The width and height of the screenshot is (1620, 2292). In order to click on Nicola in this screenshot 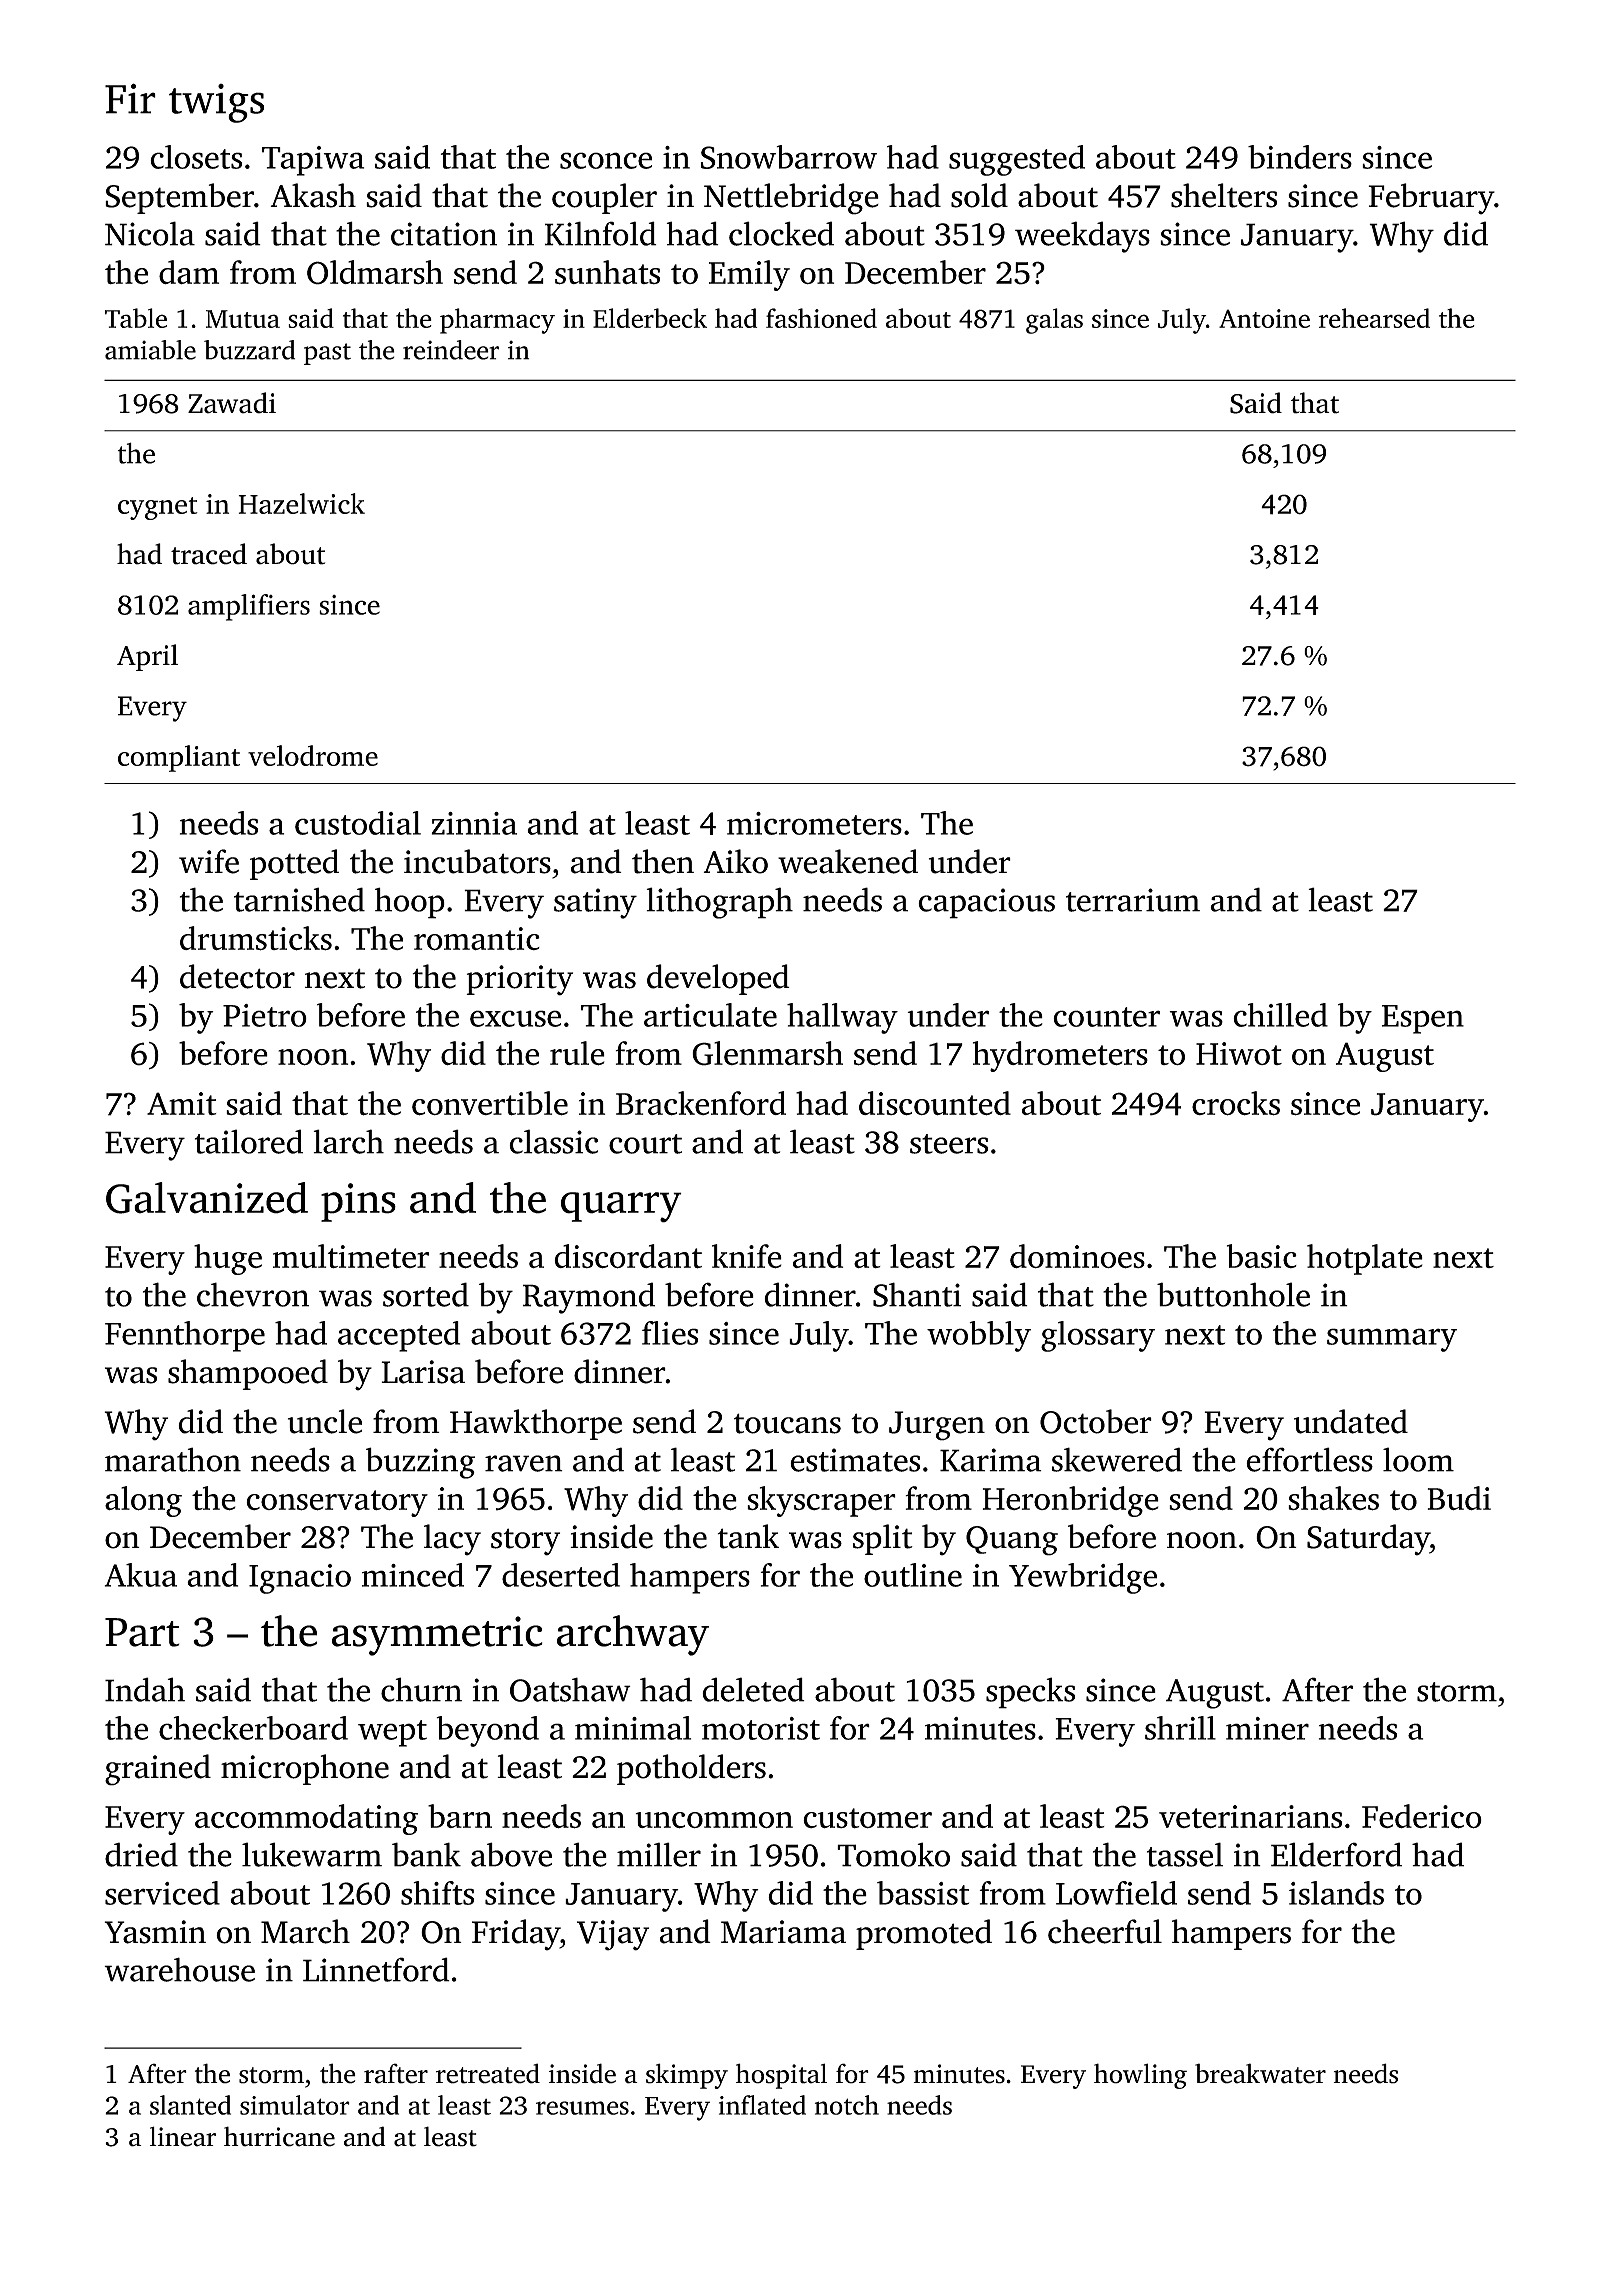, I will do `click(150, 233)`.
